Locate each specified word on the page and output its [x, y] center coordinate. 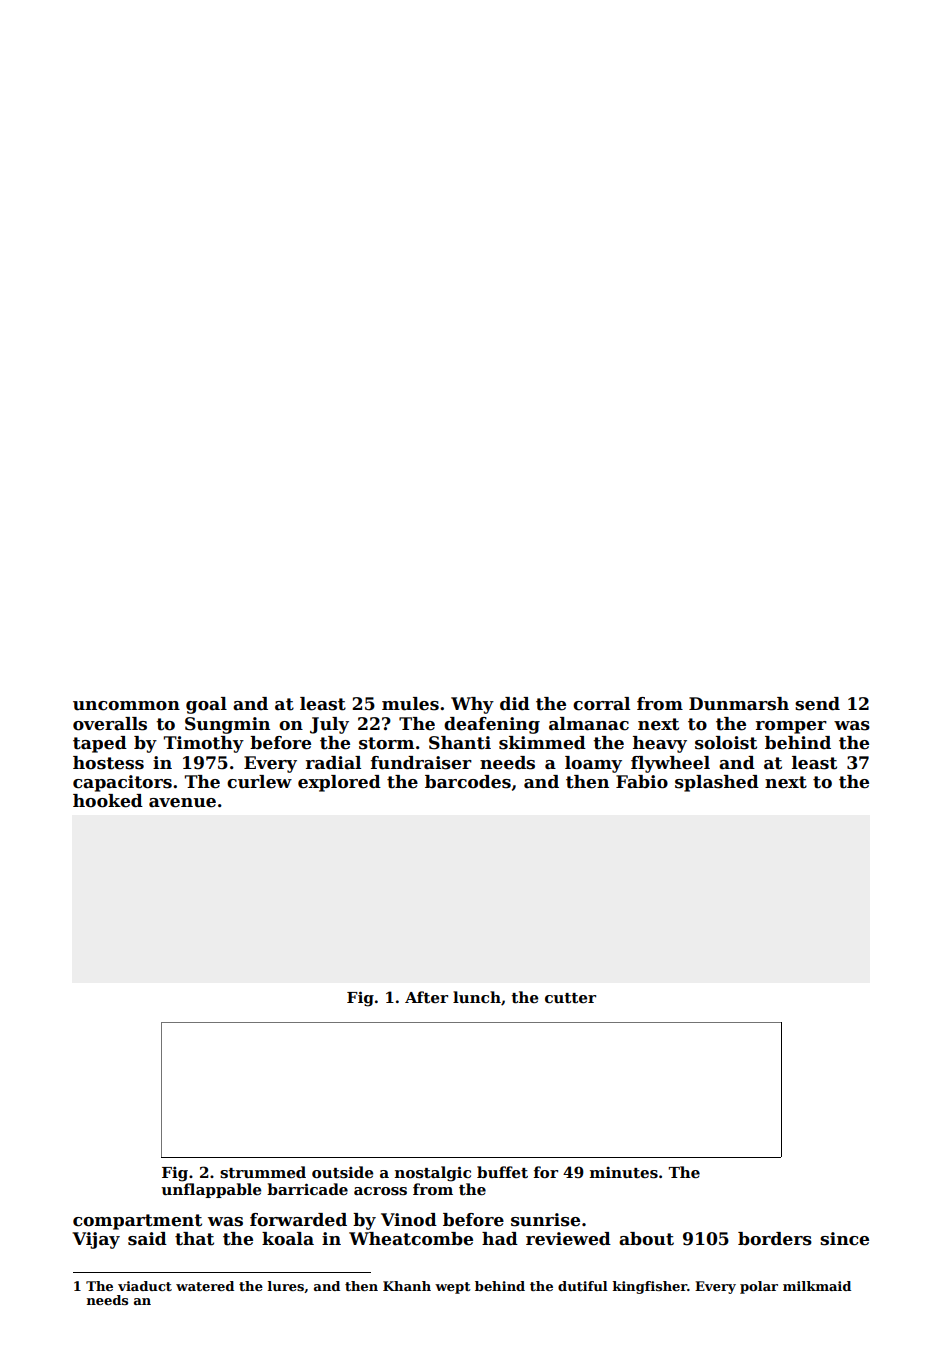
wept [453, 1288]
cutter [570, 998]
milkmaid [817, 1286]
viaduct [145, 1286]
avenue [182, 803]
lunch [477, 997]
